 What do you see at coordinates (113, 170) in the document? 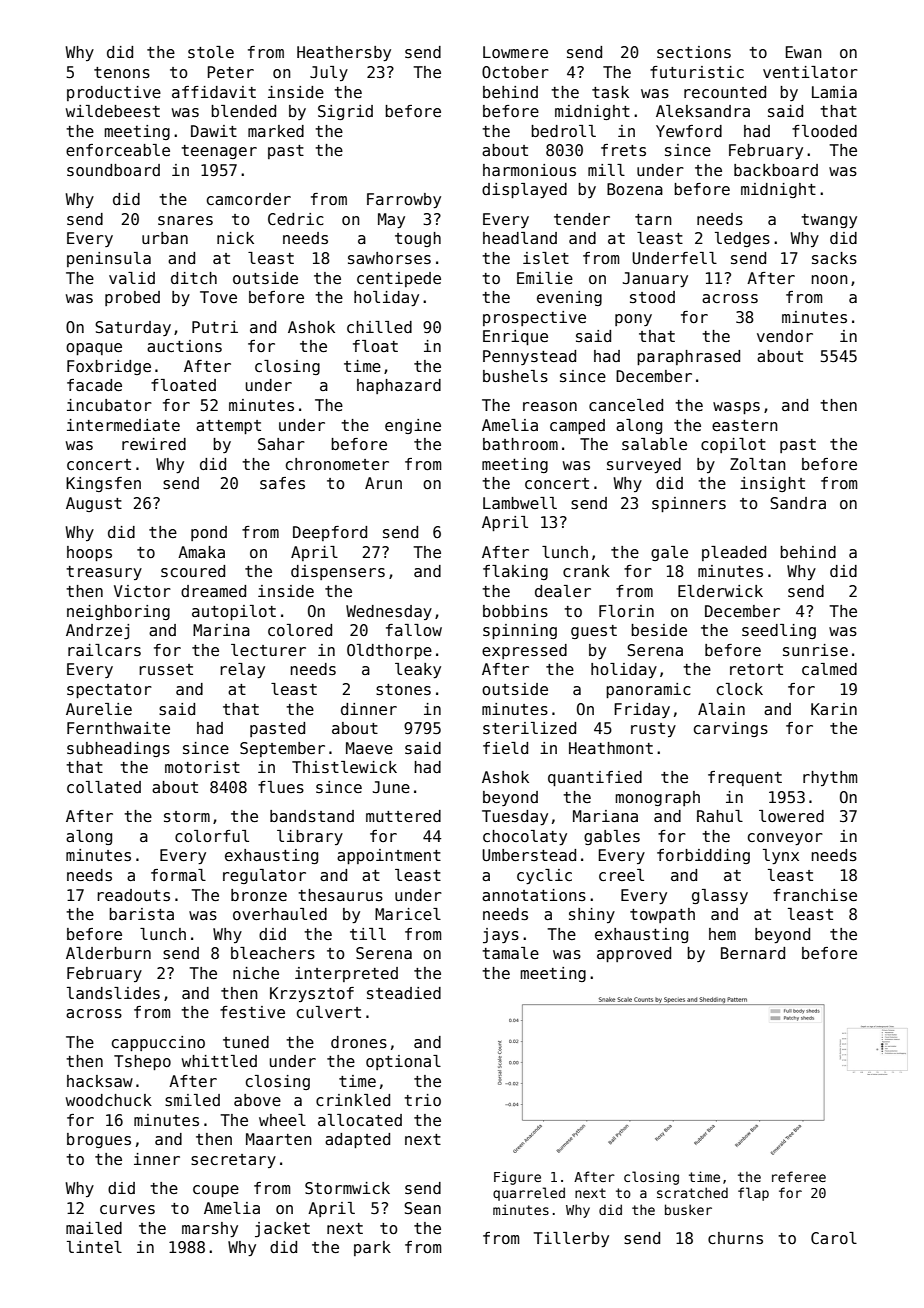
I see `soundboard` at bounding box center [113, 170].
